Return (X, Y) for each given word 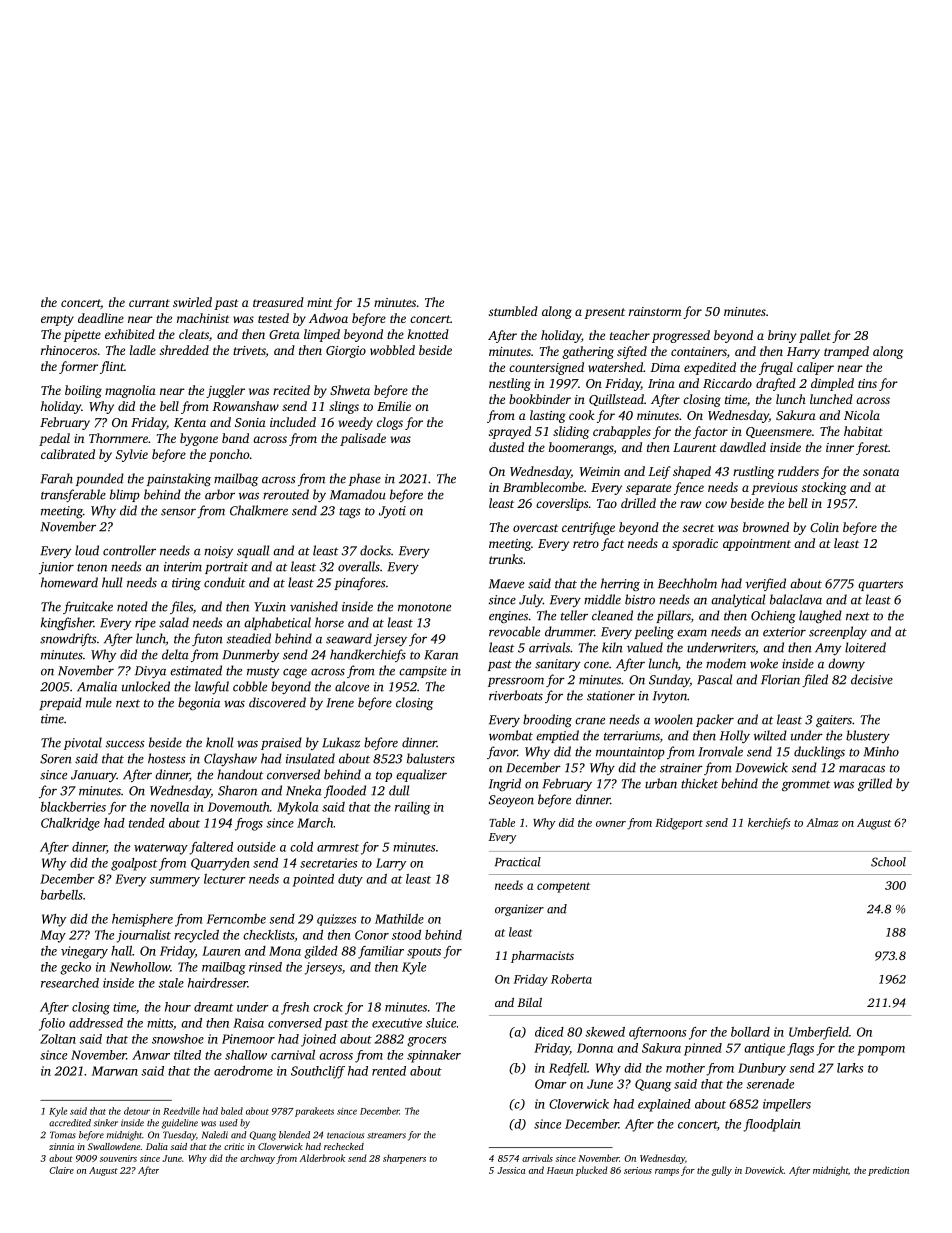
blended (294, 1135)
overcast (535, 528)
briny (782, 336)
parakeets (314, 1112)
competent (563, 887)
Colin (824, 527)
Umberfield (819, 1033)
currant (149, 303)
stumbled (513, 311)
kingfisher (67, 623)
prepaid (60, 703)
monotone (424, 607)
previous (774, 489)
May (53, 936)
